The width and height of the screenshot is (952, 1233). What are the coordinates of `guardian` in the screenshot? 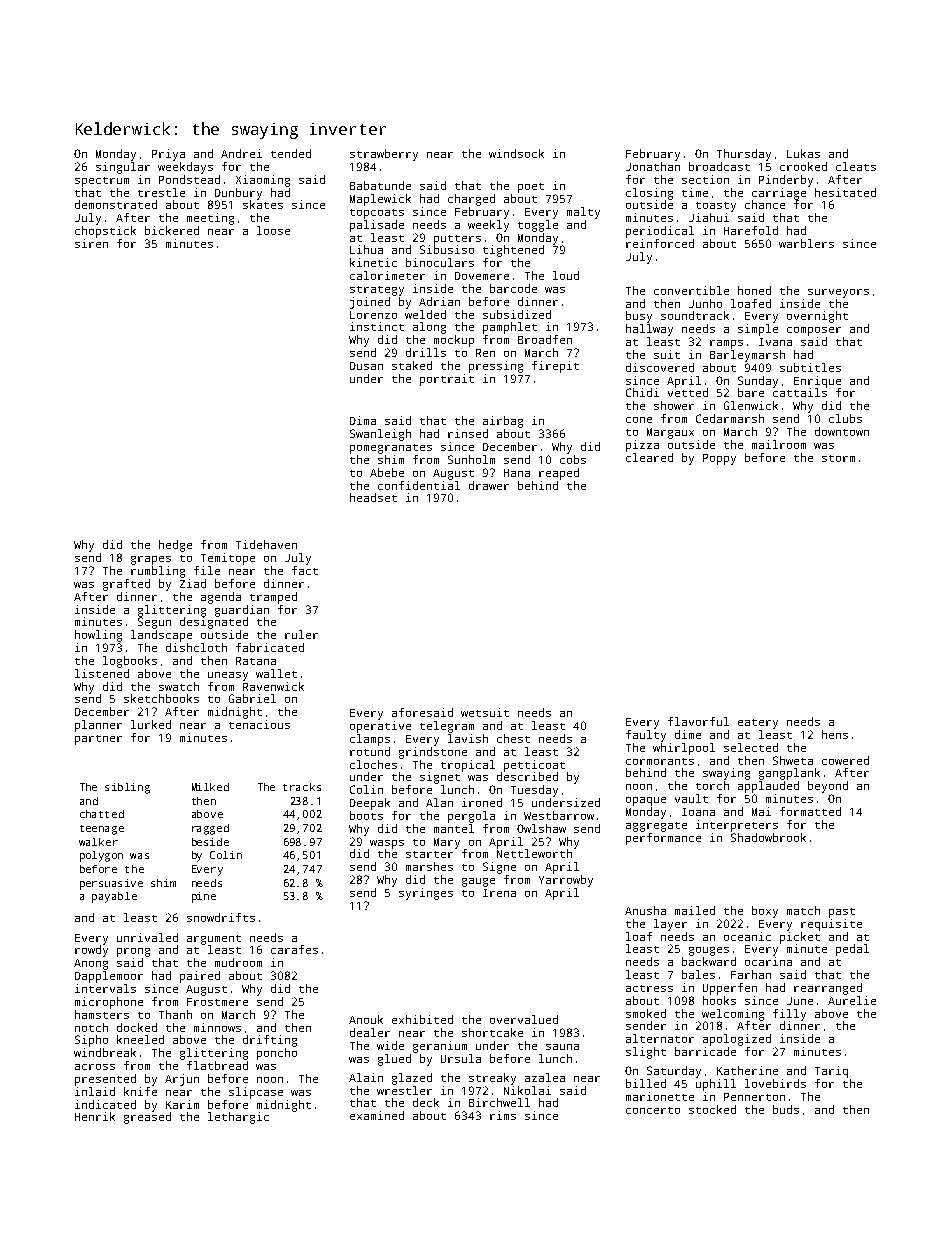 It's located at (242, 611).
